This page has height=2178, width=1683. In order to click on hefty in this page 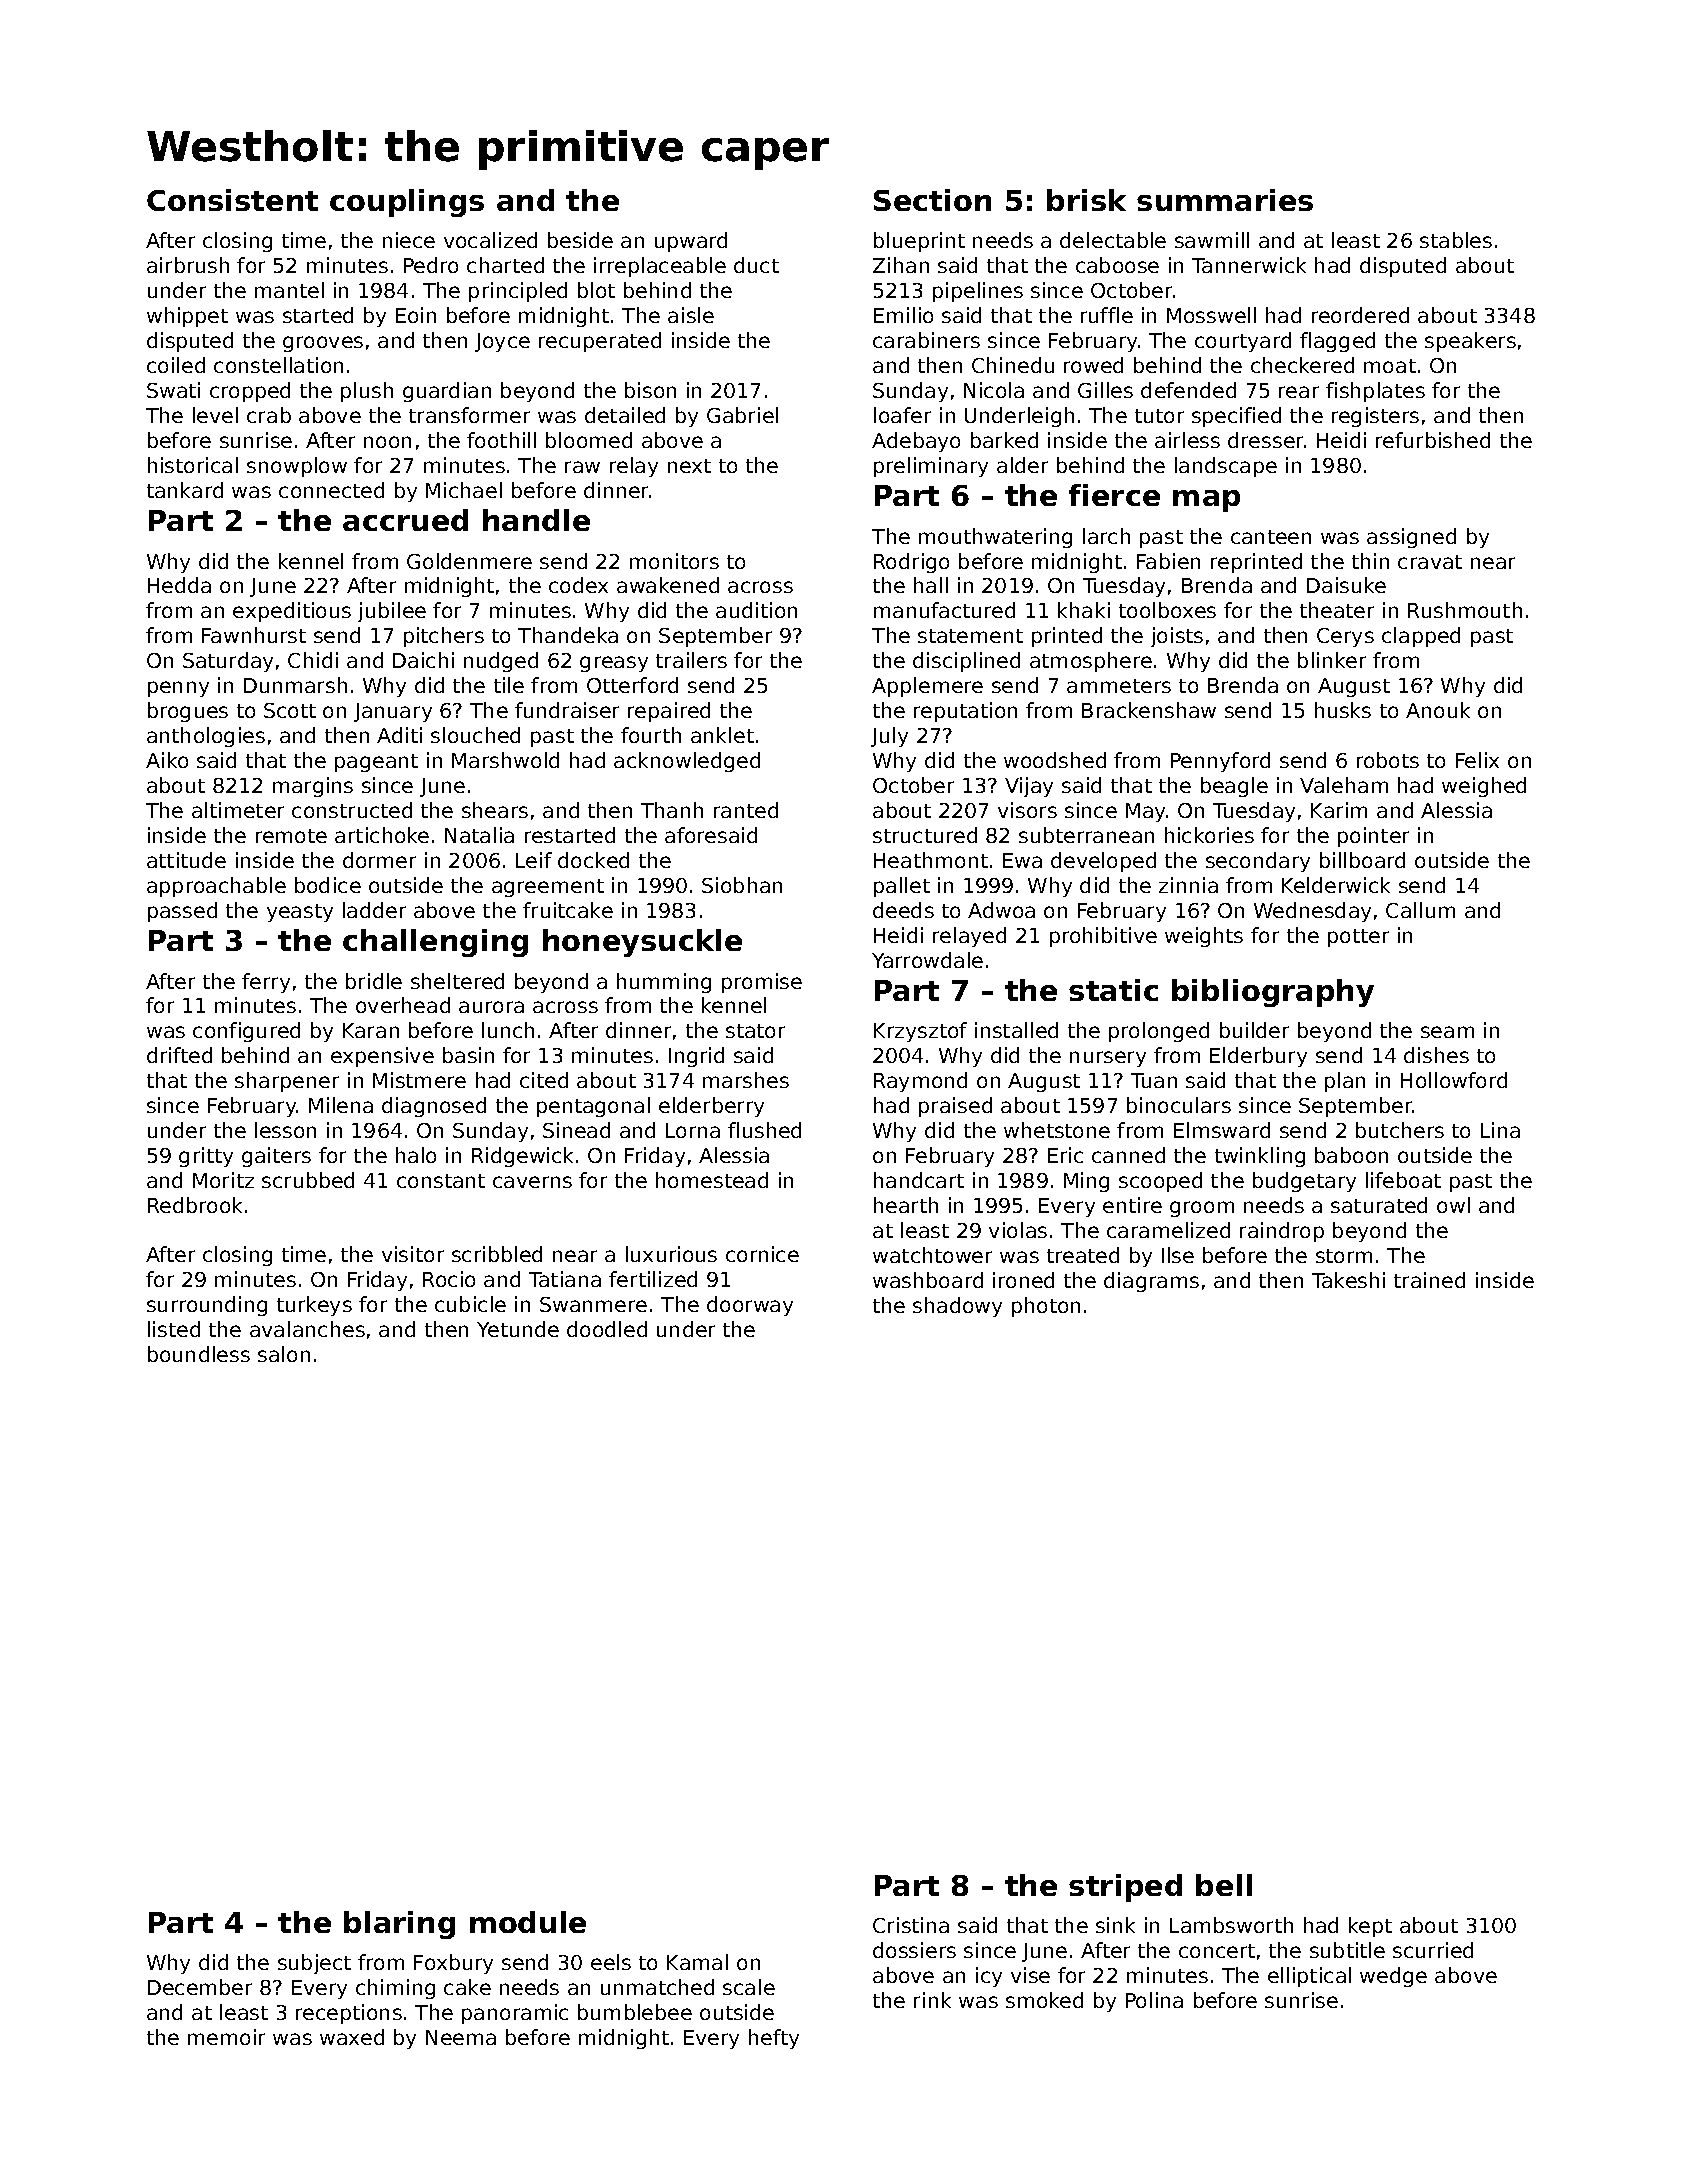, I will do `click(774, 2039)`.
